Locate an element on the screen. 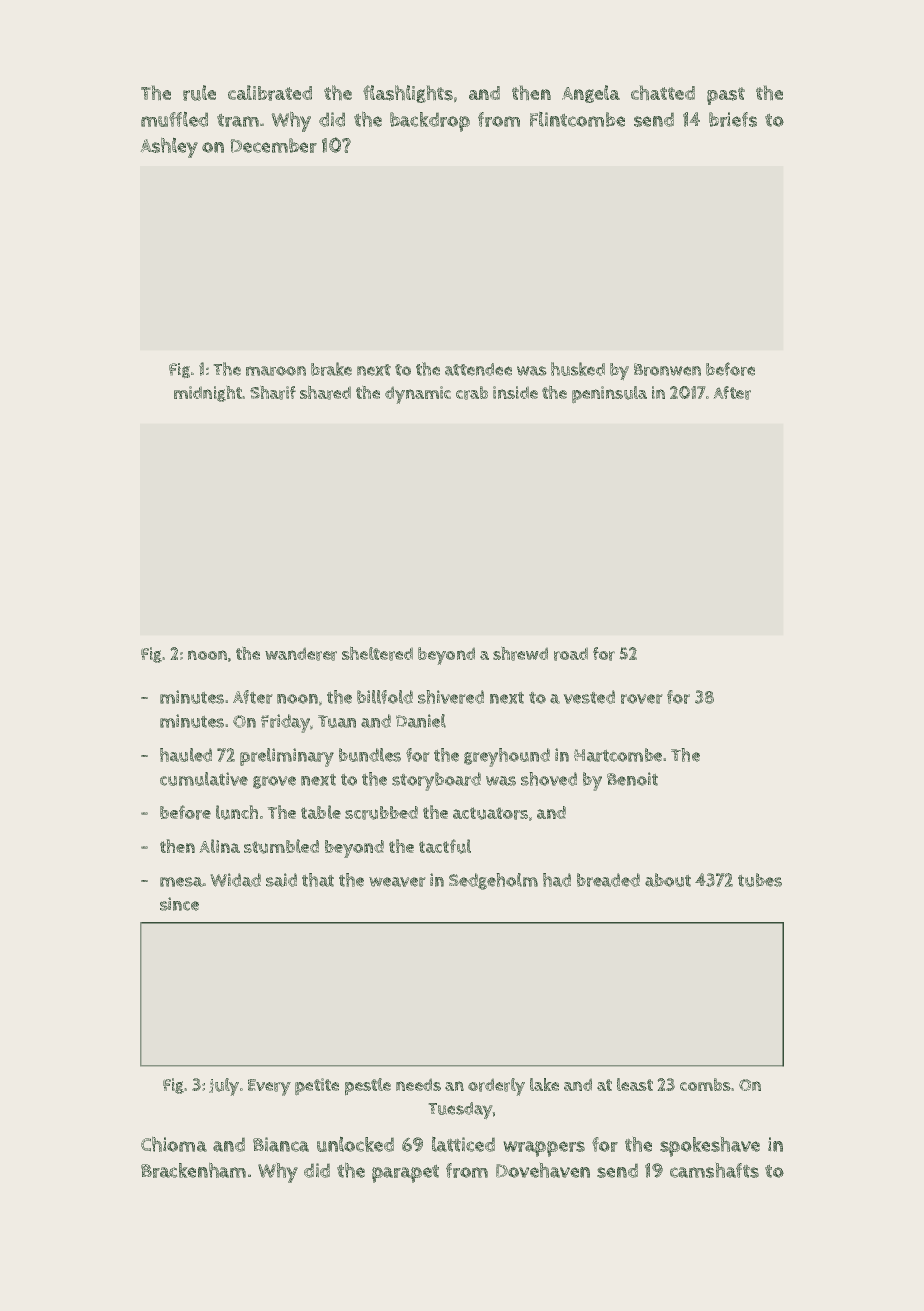 The height and width of the screenshot is (1311, 924). Dovehaven is located at coordinates (543, 1170).
